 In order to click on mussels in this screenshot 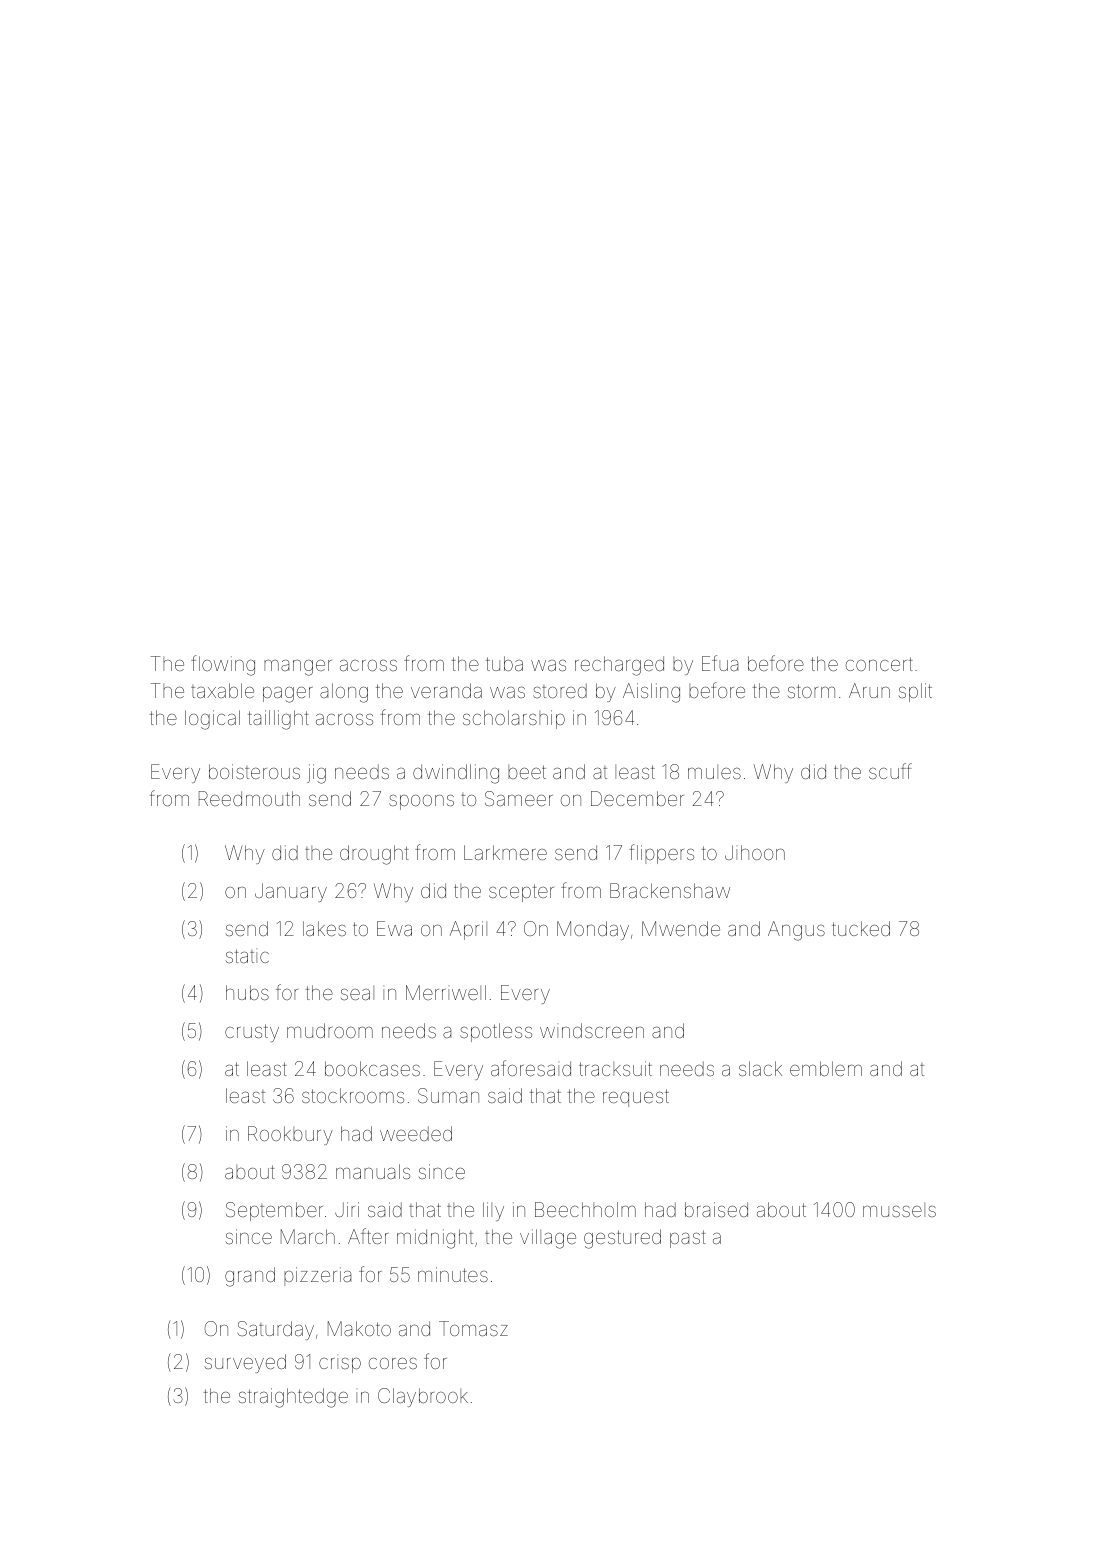, I will do `click(899, 1210)`.
